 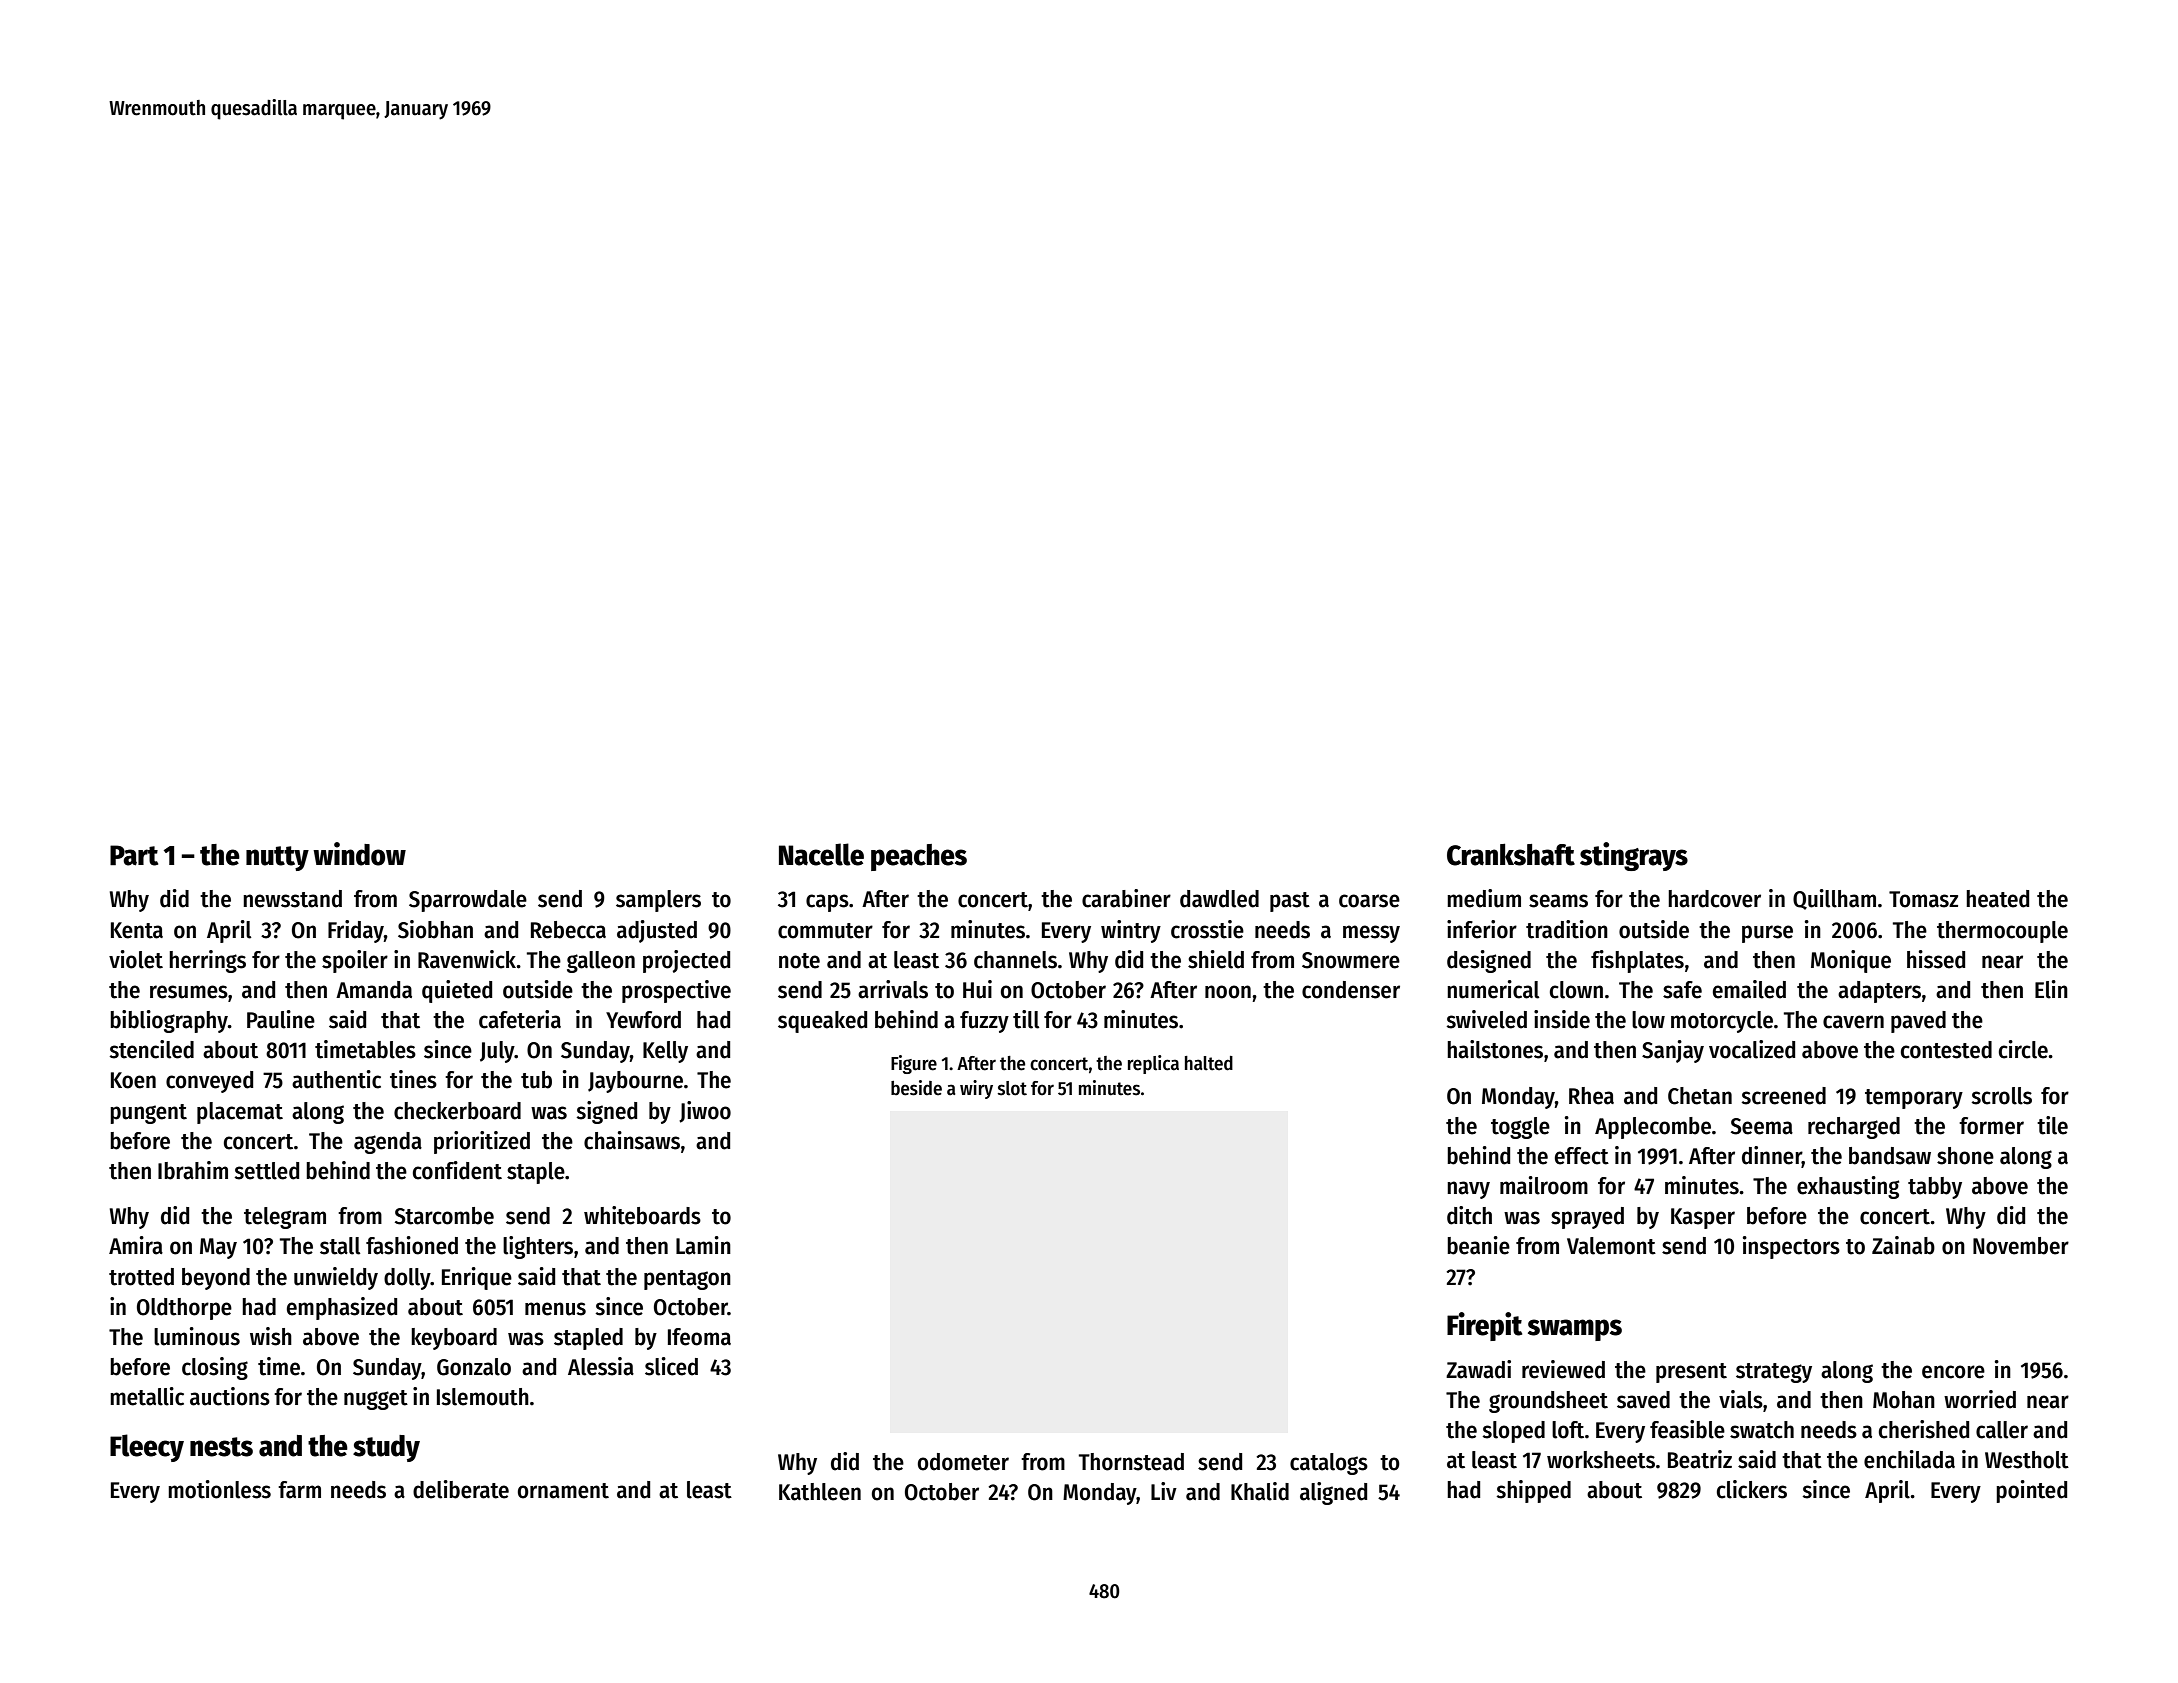 What do you see at coordinates (209, 1082) in the image?
I see `conveyed` at bounding box center [209, 1082].
